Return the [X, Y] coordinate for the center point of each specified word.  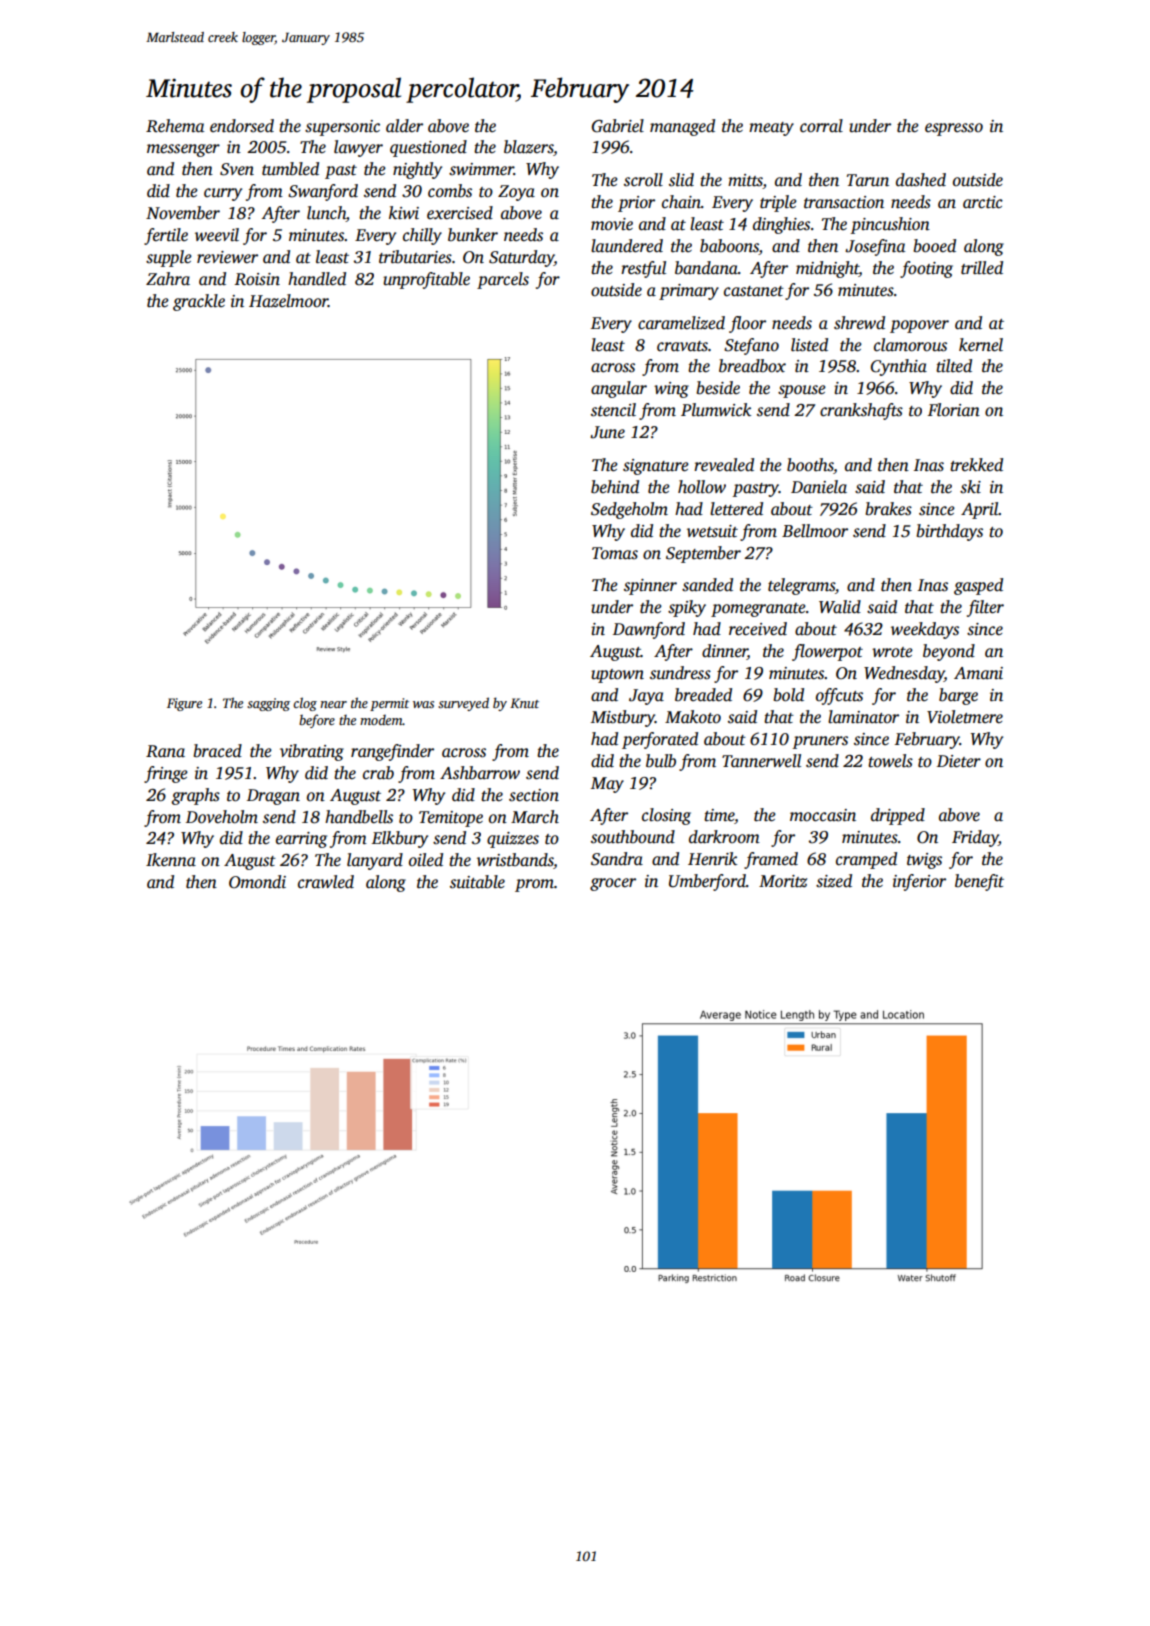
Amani [978, 673]
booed [934, 246]
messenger [183, 150]
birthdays [949, 532]
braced [217, 751]
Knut [524, 703]
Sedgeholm [629, 510]
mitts [745, 181]
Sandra [617, 859]
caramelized [681, 323]
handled [317, 279]
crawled [326, 882]
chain [681, 202]
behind [615, 487]
